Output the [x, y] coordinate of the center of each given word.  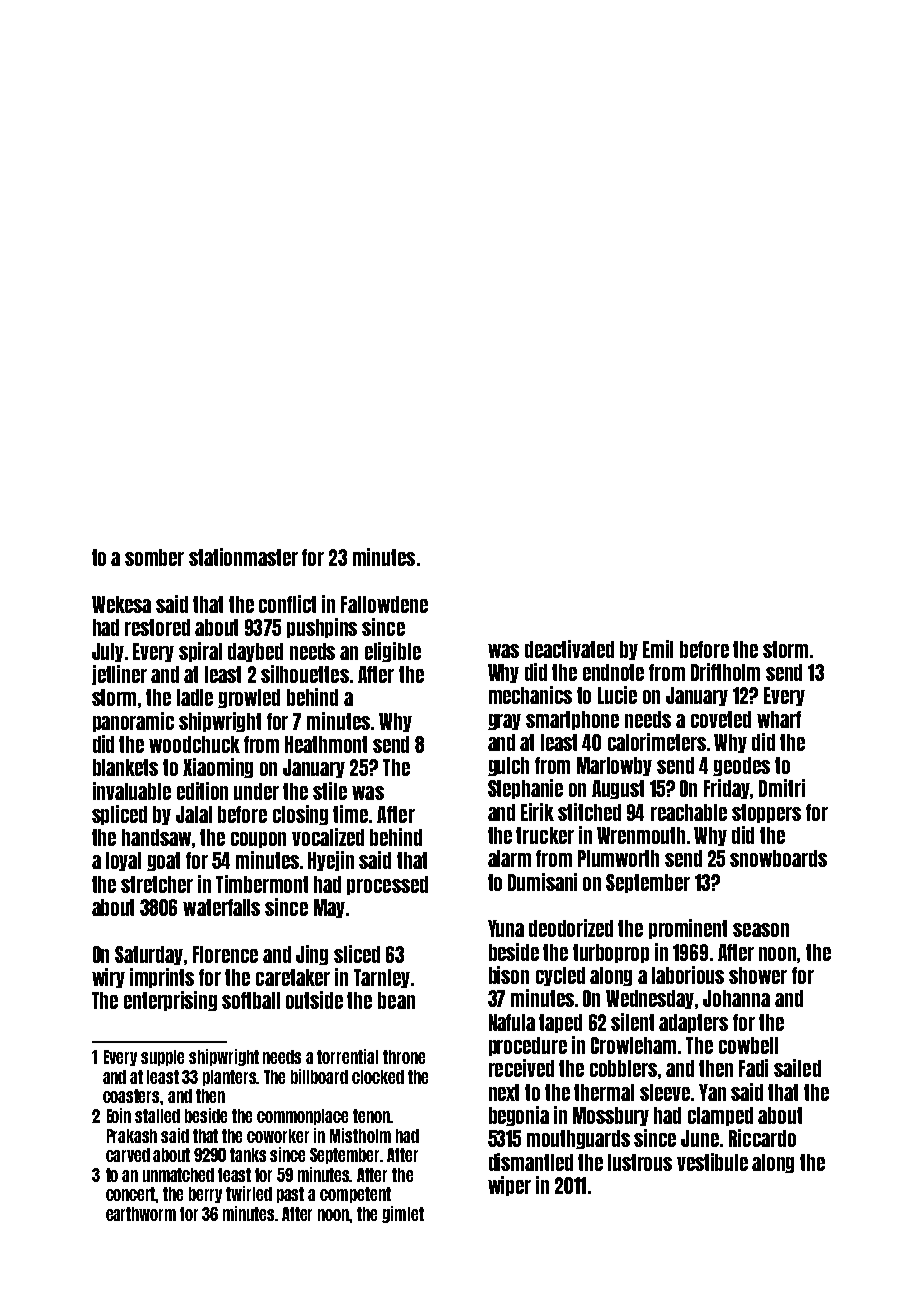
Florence [225, 954]
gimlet [403, 1214]
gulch [508, 766]
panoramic [133, 722]
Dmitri [782, 788]
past [290, 1195]
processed [387, 885]
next [504, 1092]
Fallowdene [384, 604]
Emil [658, 649]
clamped [720, 1116]
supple [162, 1058]
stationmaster [243, 557]
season [761, 930]
